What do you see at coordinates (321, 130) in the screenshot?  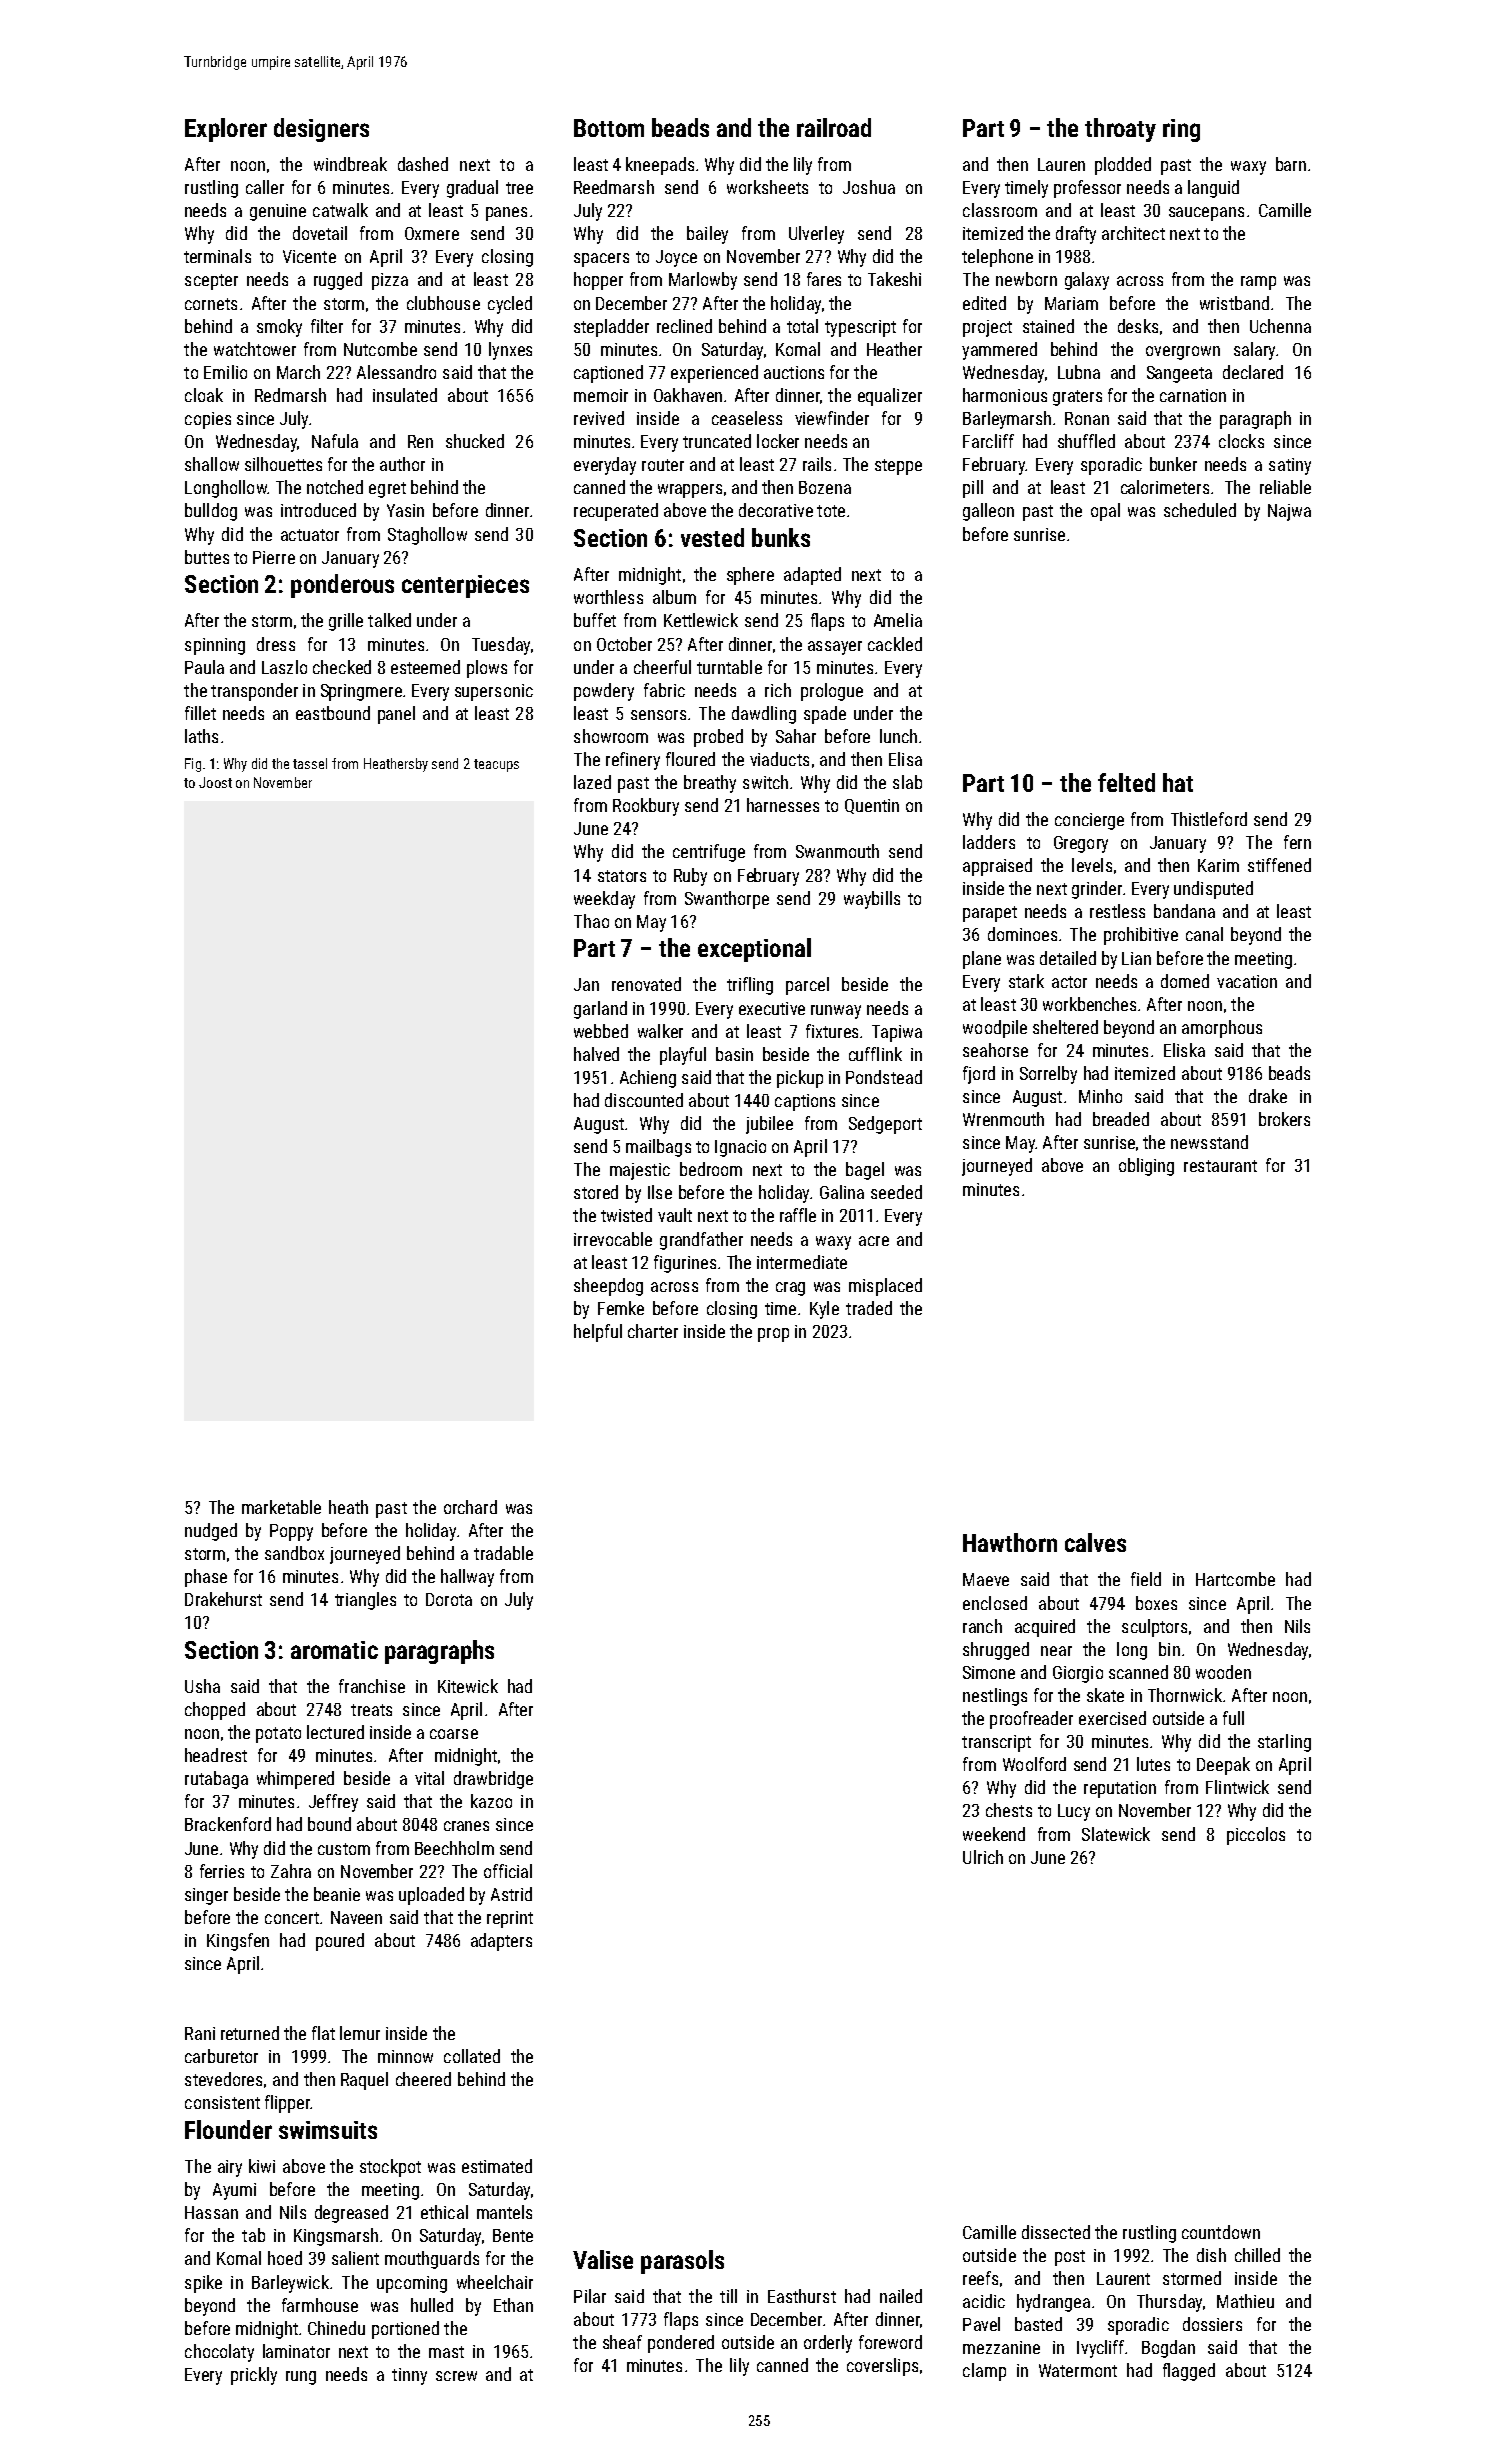 I see `designers` at bounding box center [321, 130].
